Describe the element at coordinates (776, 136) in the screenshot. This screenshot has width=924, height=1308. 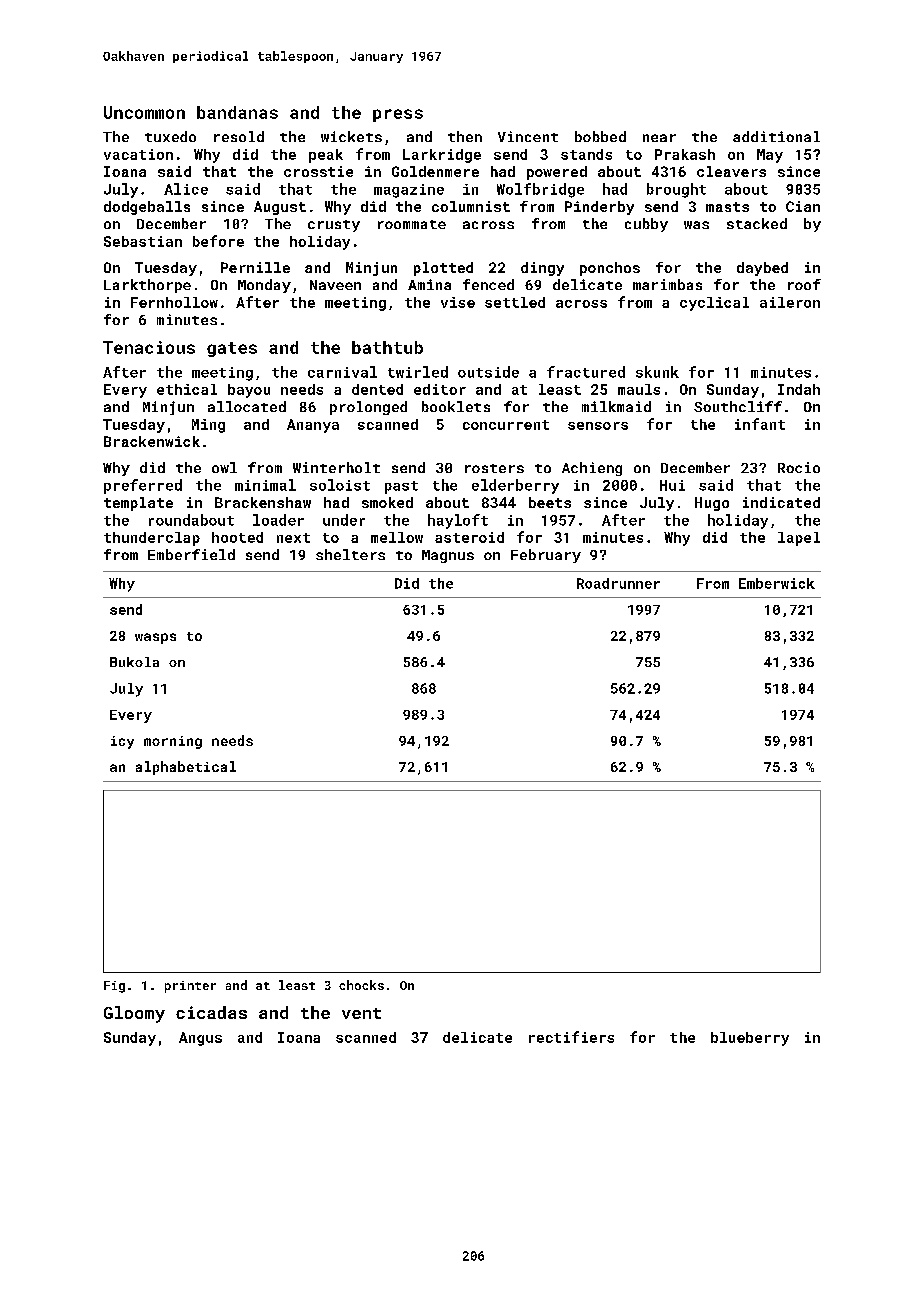
I see `additional` at that location.
